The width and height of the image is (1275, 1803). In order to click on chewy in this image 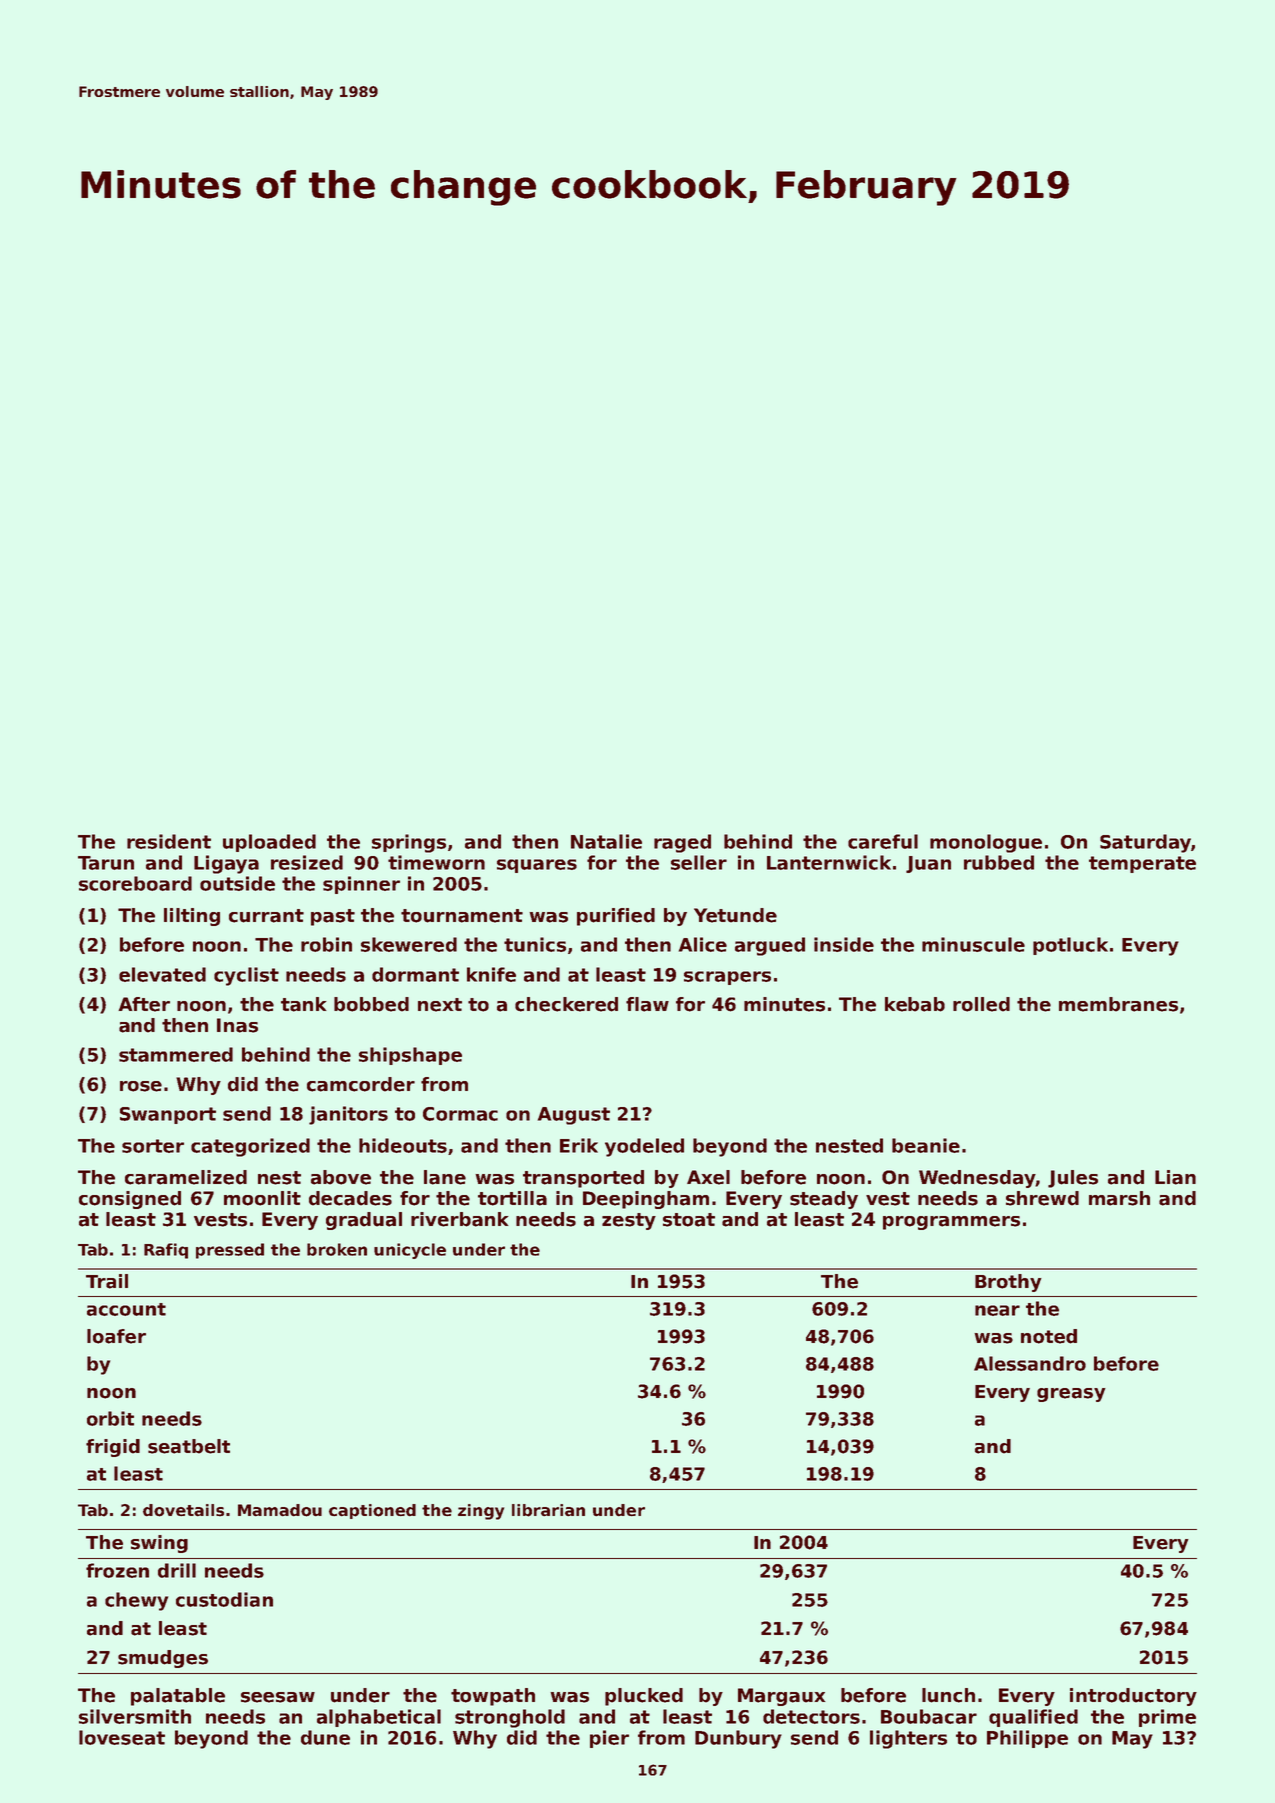, I will do `click(136, 1601)`.
